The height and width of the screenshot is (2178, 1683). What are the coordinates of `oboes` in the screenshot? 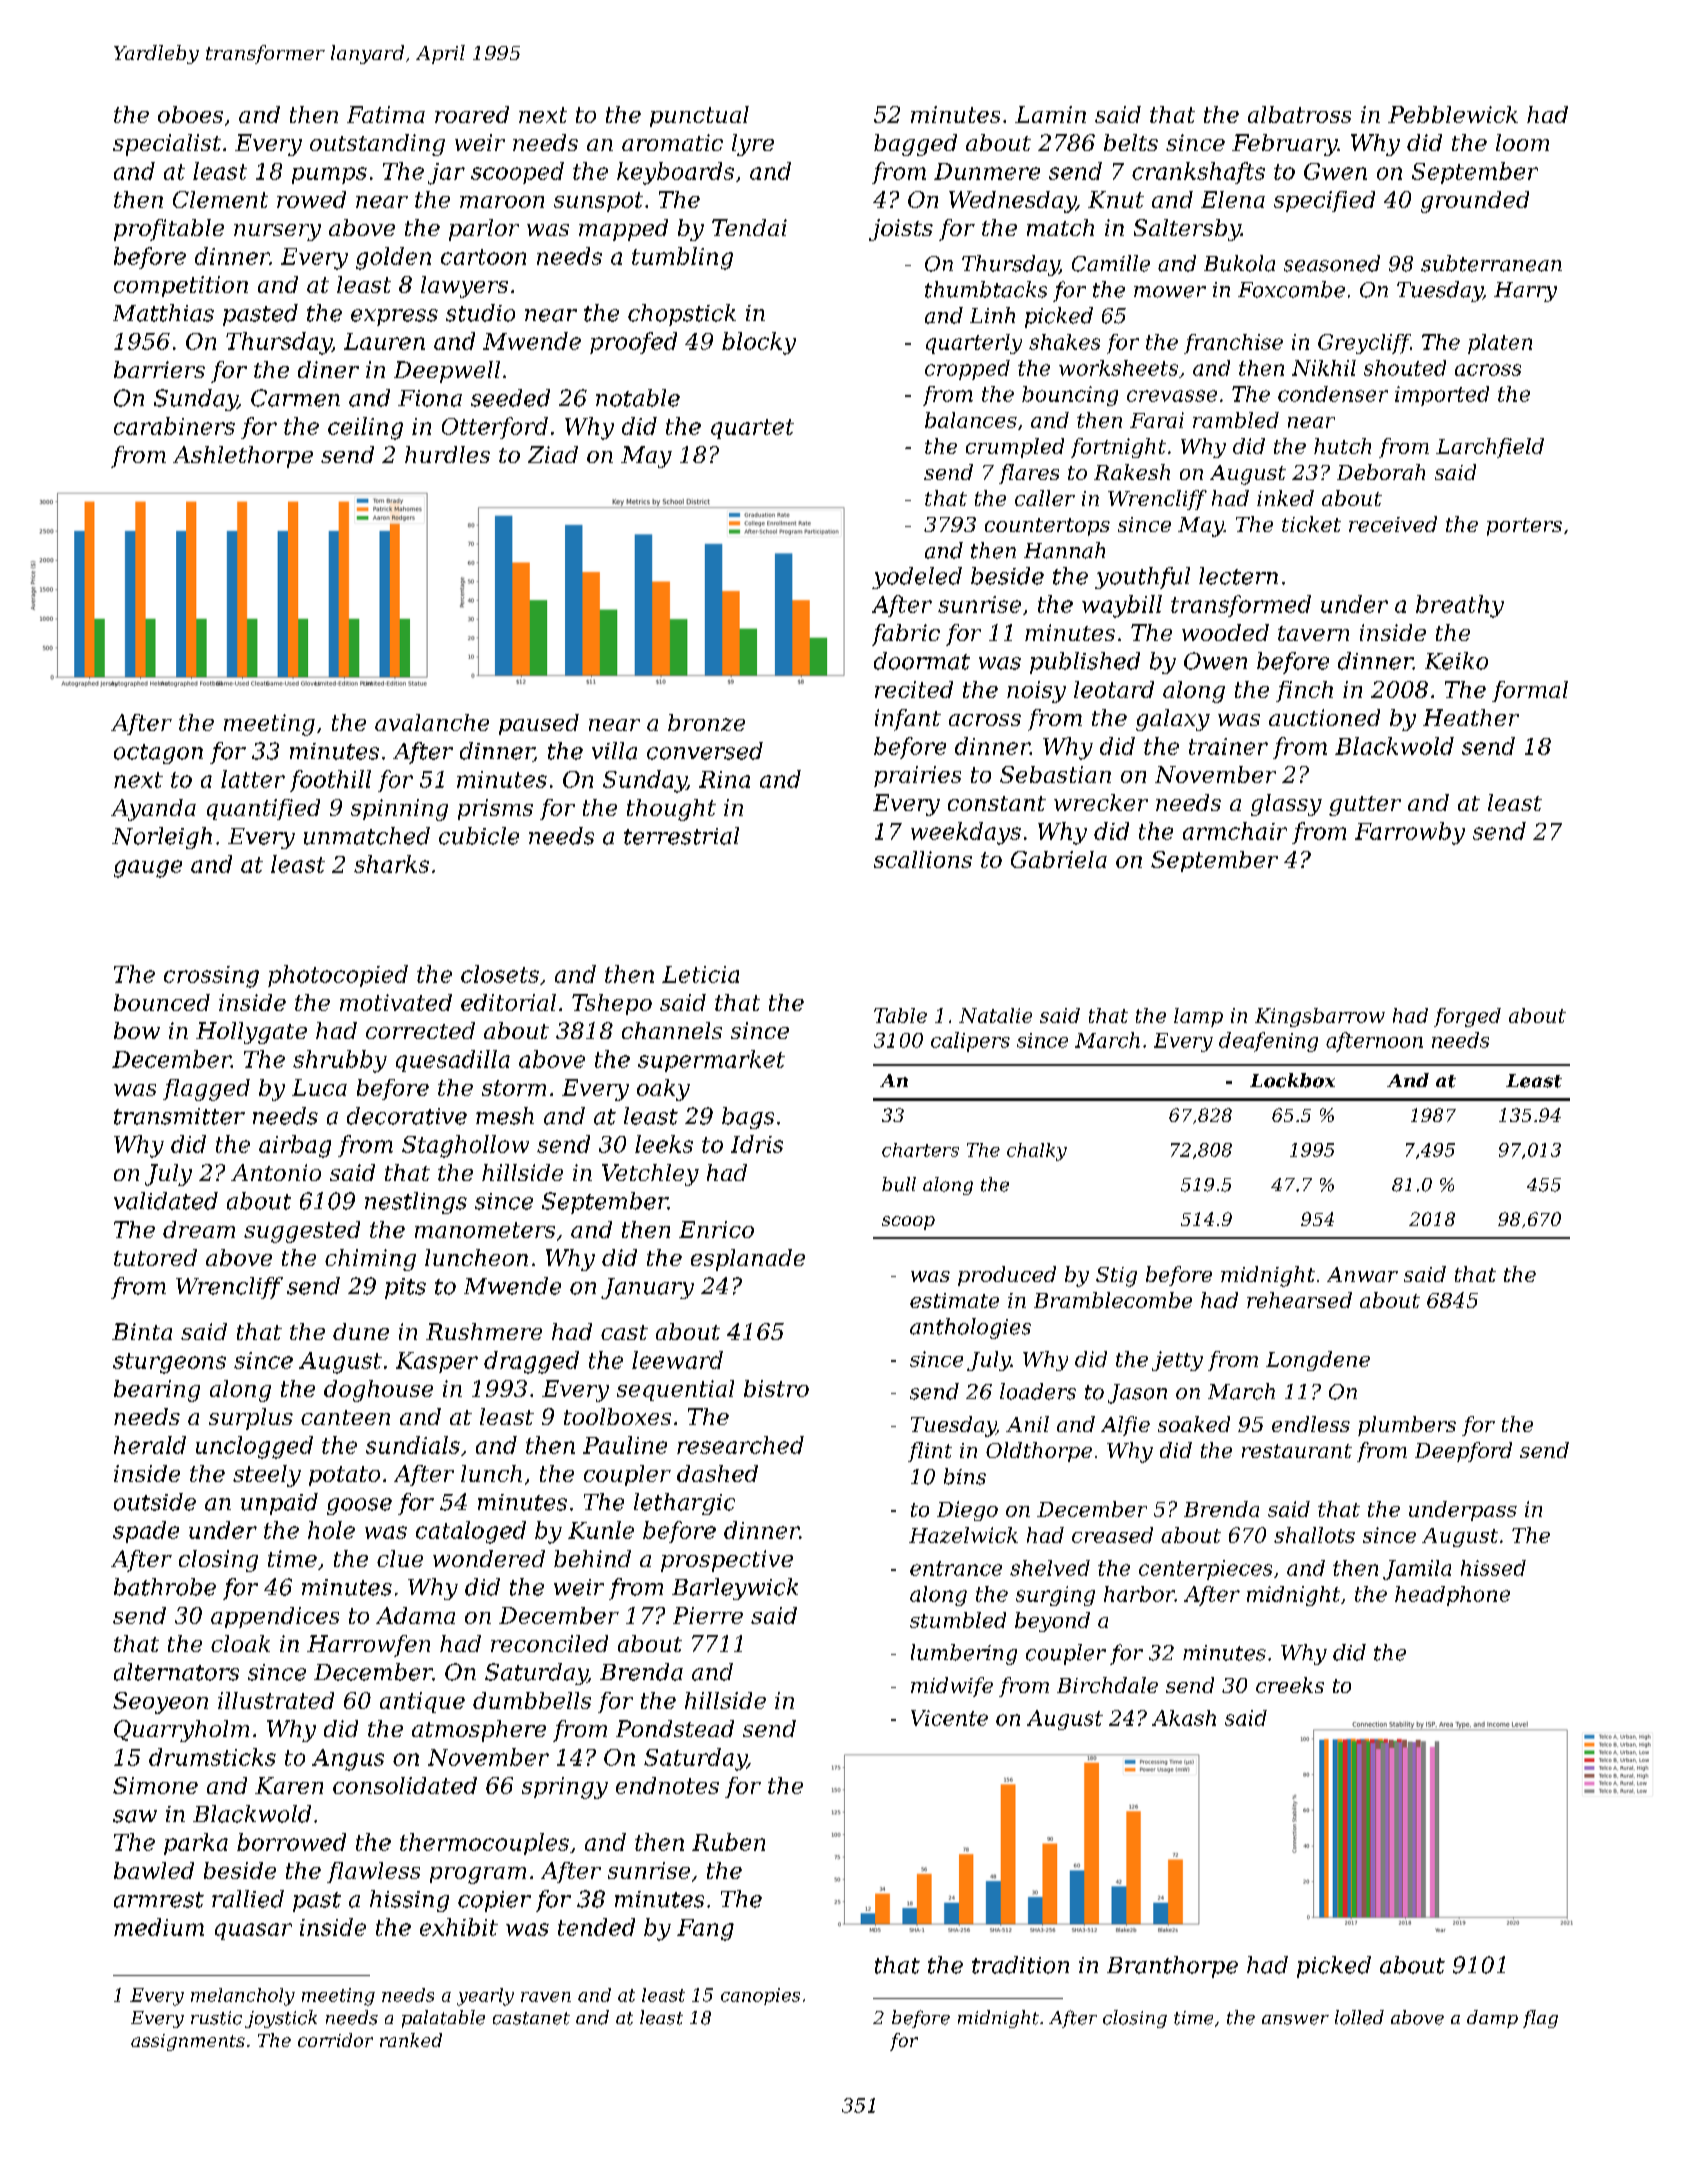 It's located at (190, 114).
